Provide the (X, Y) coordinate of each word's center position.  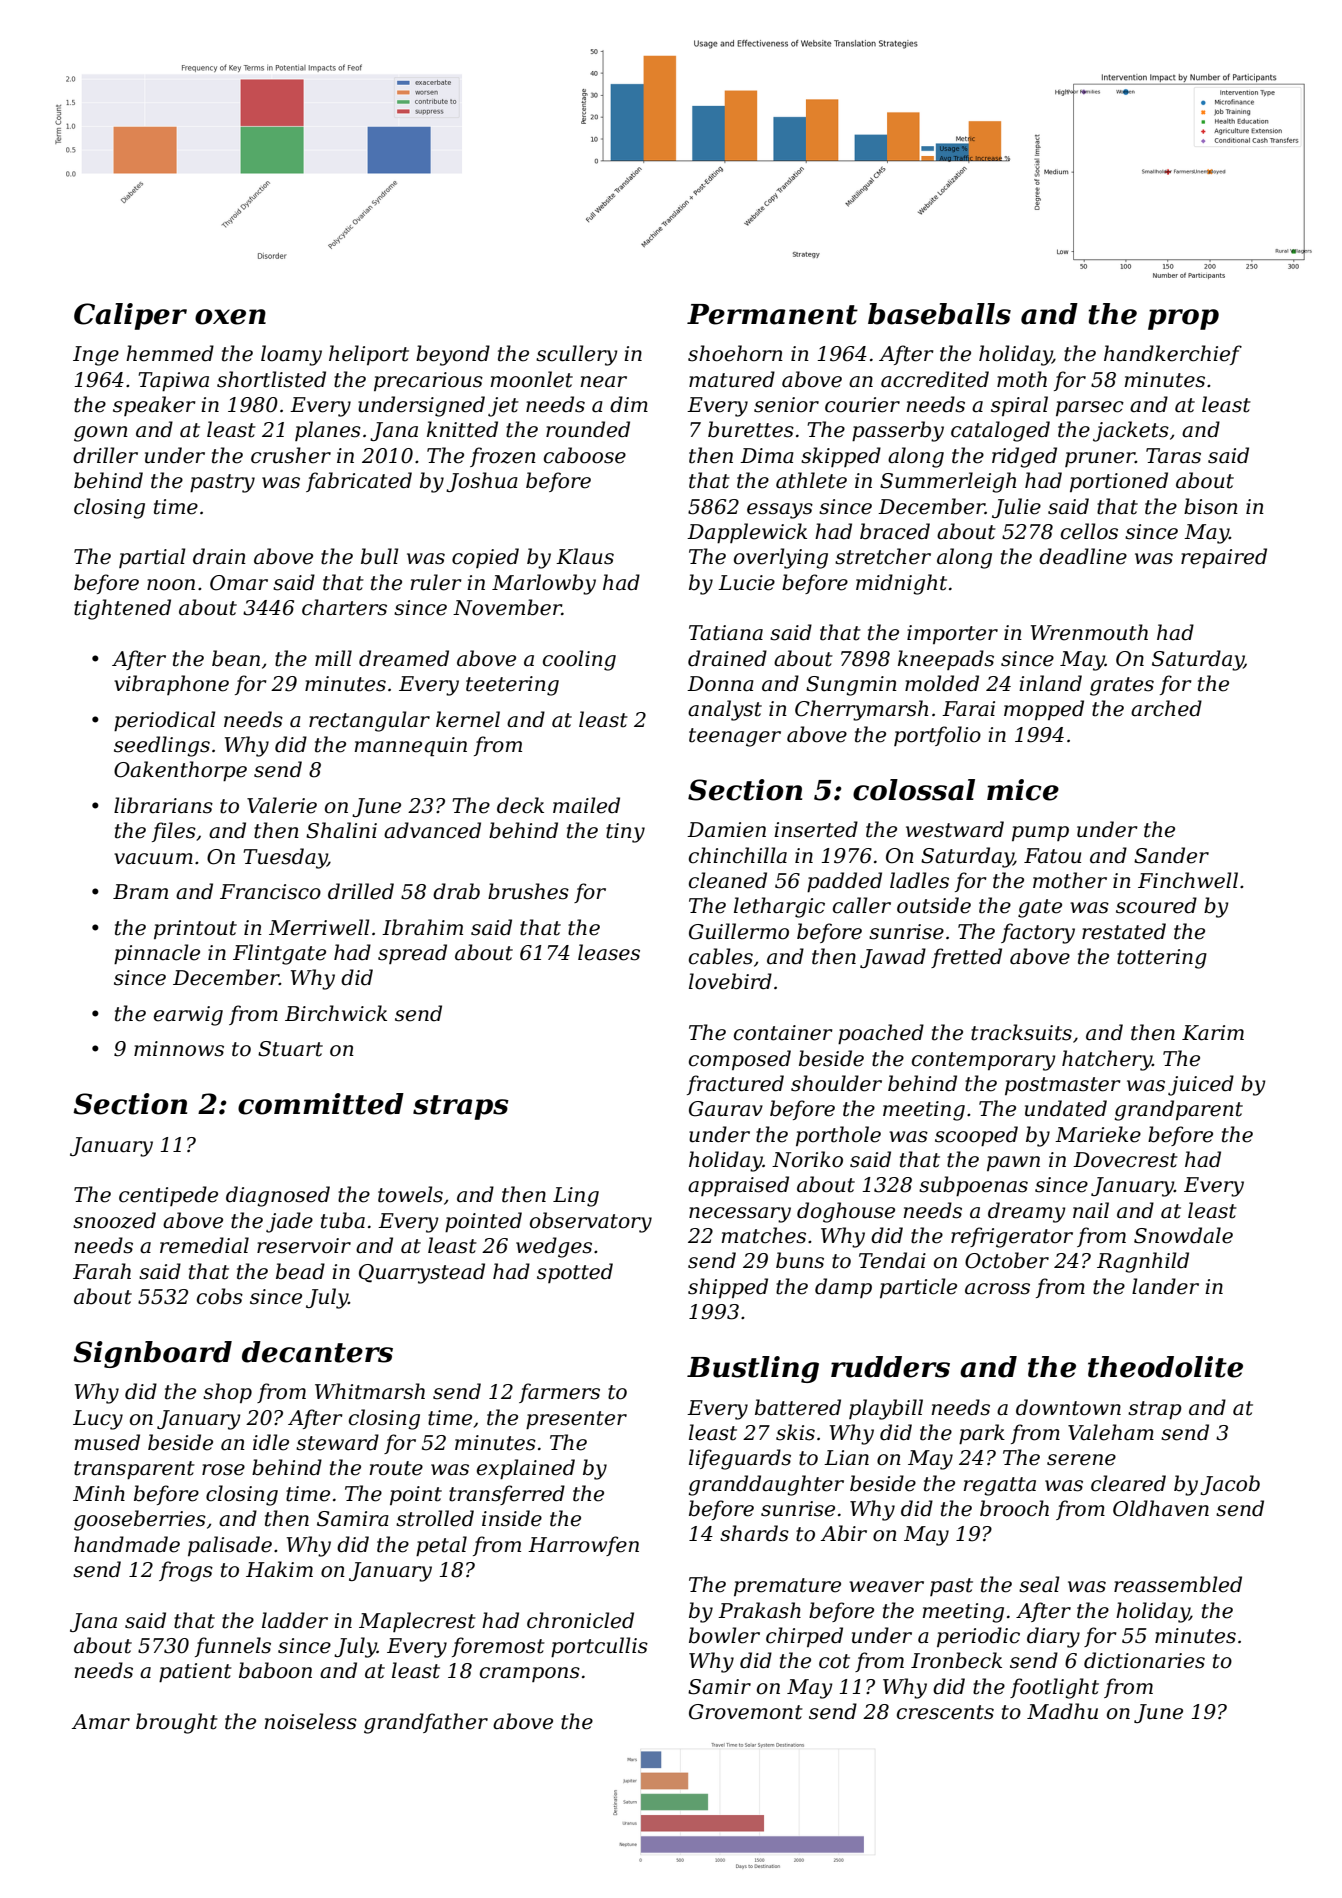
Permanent (772, 314)
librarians (163, 805)
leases (609, 952)
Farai (968, 709)
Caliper (130, 316)
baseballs (939, 314)
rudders (890, 1367)
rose (223, 1470)
